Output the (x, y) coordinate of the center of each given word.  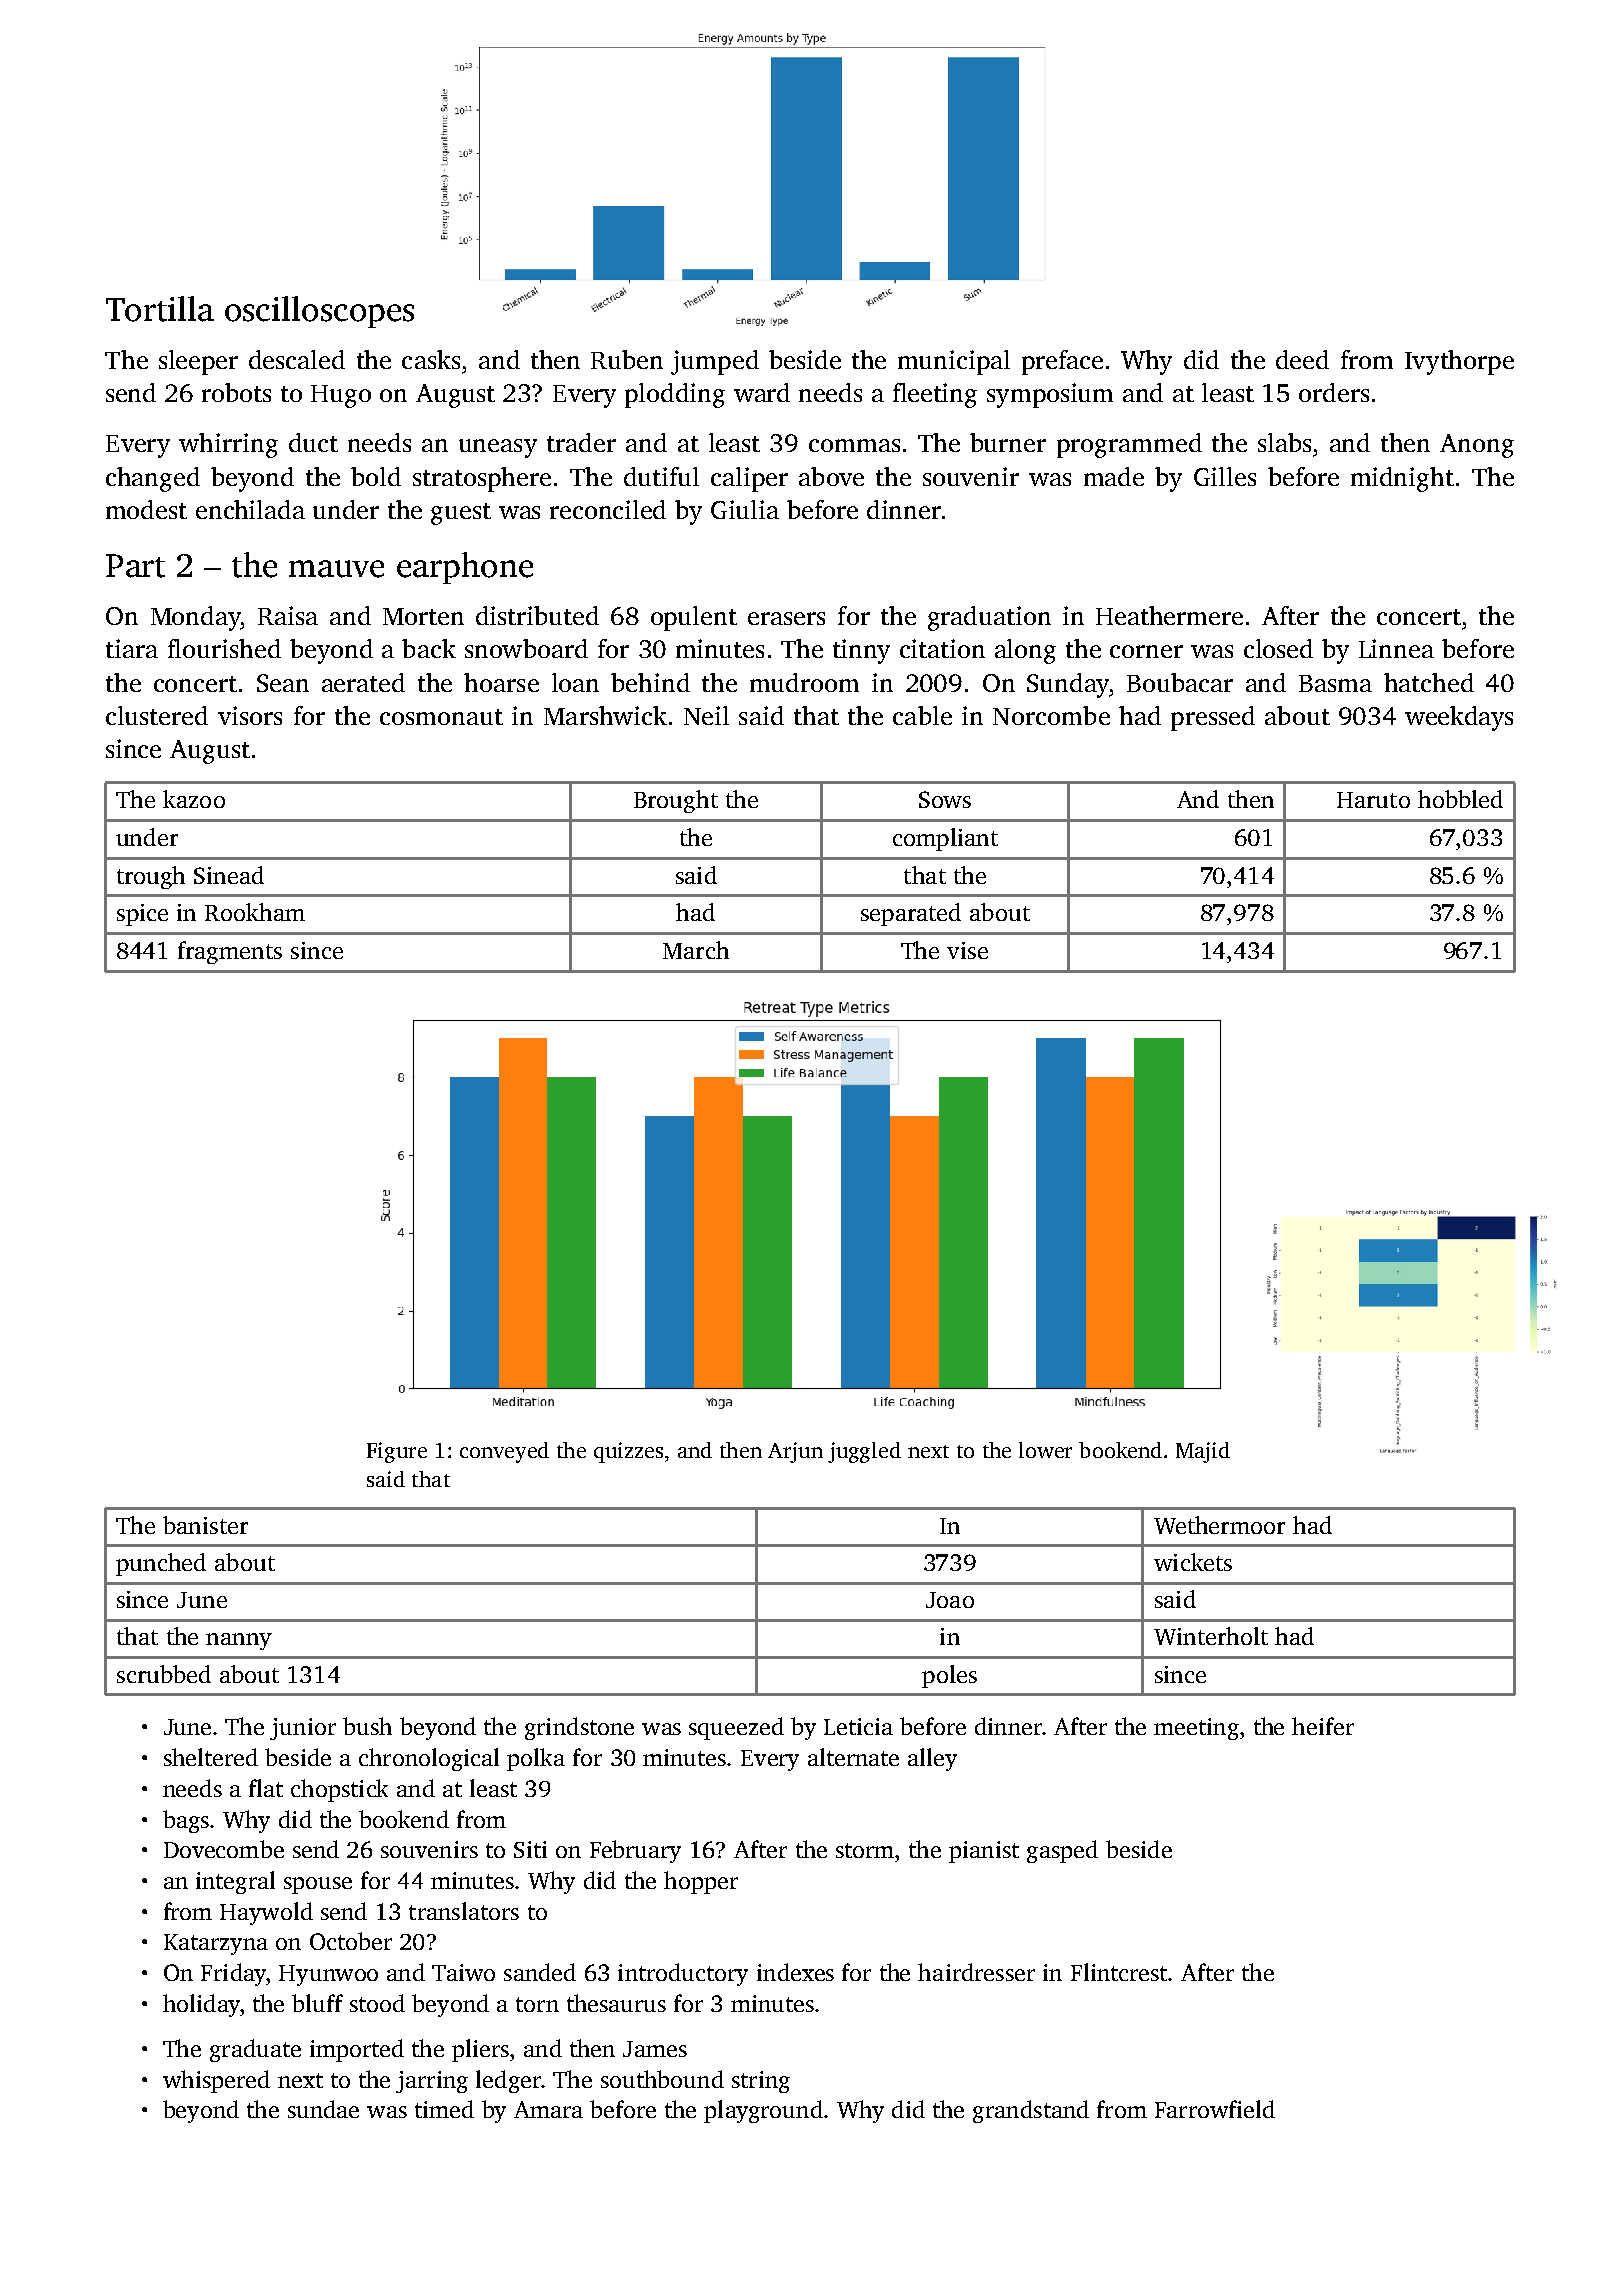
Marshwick (605, 715)
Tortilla (160, 309)
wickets (1193, 1562)
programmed (1129, 445)
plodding (675, 395)
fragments (230, 952)
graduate (255, 2050)
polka (536, 1759)
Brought (676, 801)
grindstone (579, 1728)
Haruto (1373, 800)
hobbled (1460, 799)
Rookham (255, 912)
